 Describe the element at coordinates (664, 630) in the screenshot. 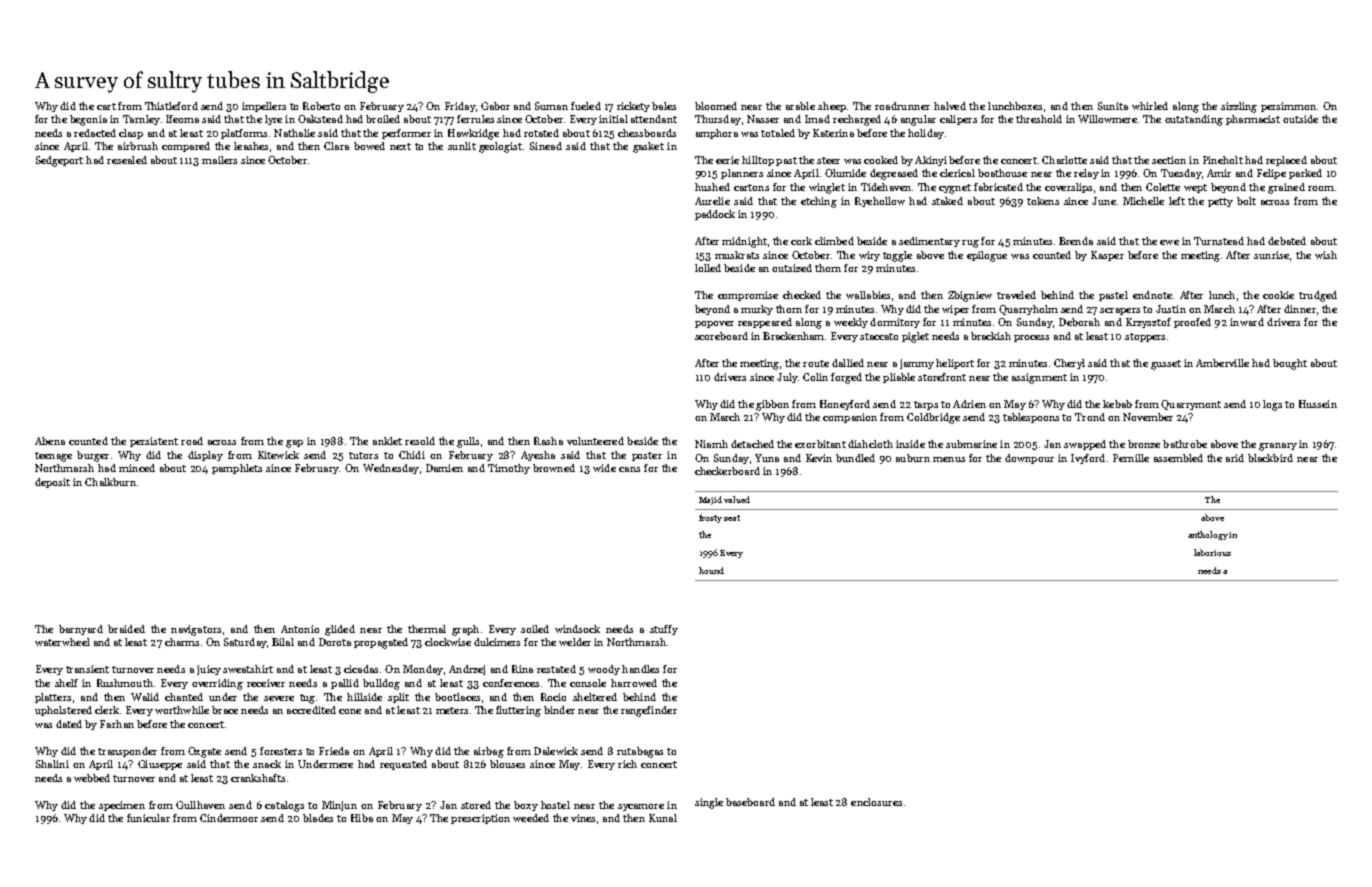

I see `stuffy` at that location.
